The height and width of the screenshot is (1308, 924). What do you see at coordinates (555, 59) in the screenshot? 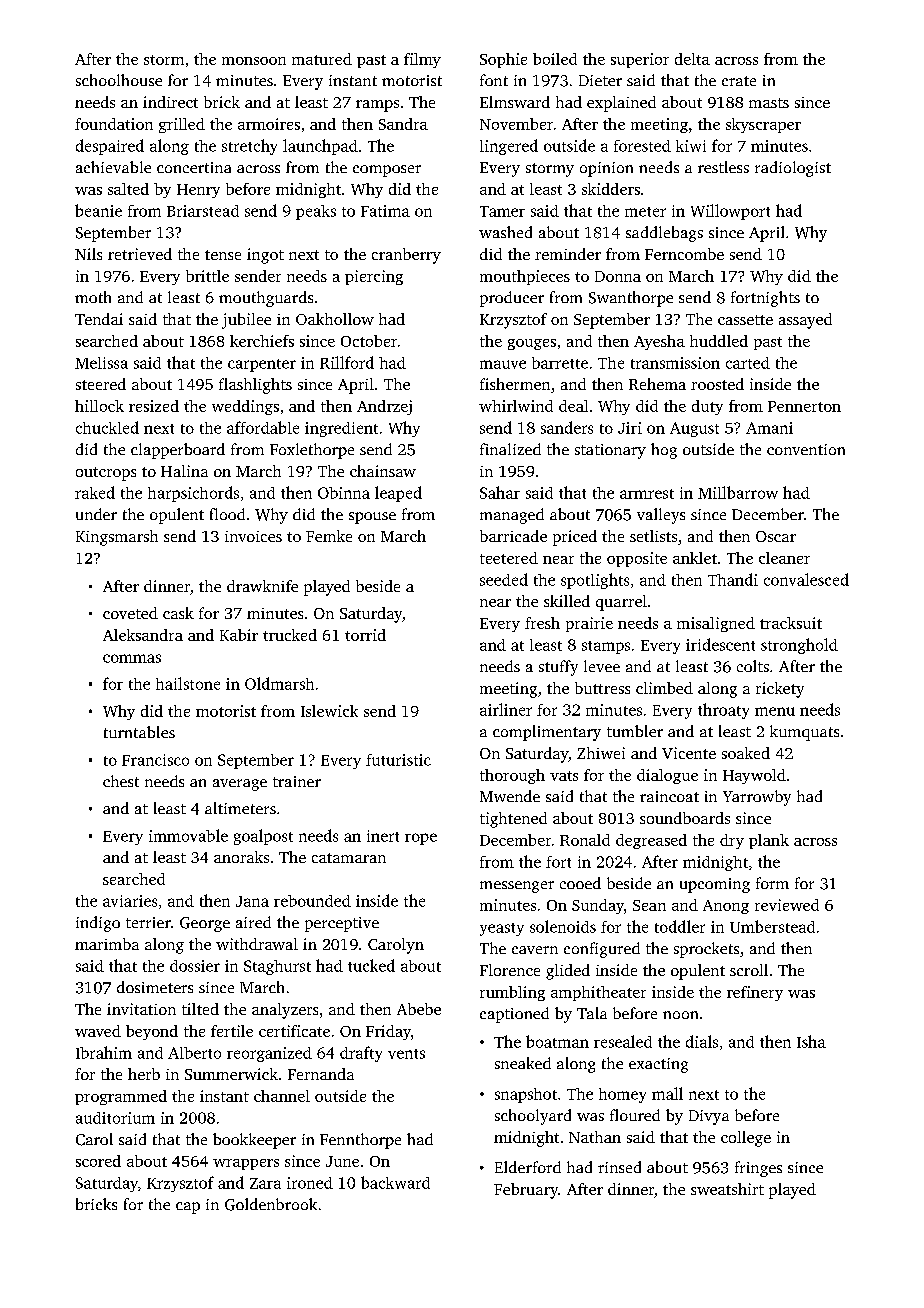
I see `boiled` at bounding box center [555, 59].
